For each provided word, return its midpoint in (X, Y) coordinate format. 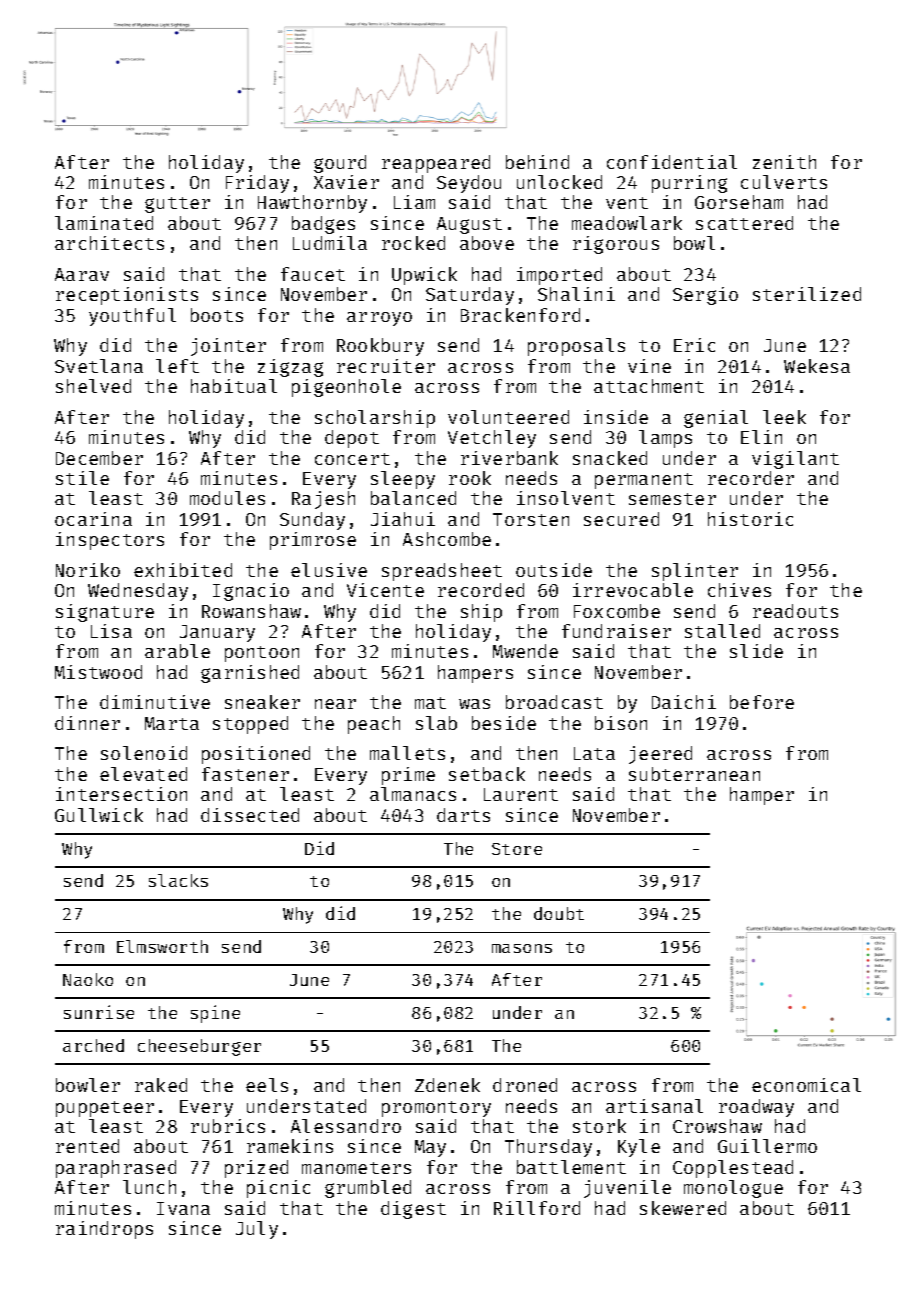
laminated (104, 223)
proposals (576, 347)
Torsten (531, 519)
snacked (610, 458)
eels (267, 1085)
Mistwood (98, 672)
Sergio (705, 296)
